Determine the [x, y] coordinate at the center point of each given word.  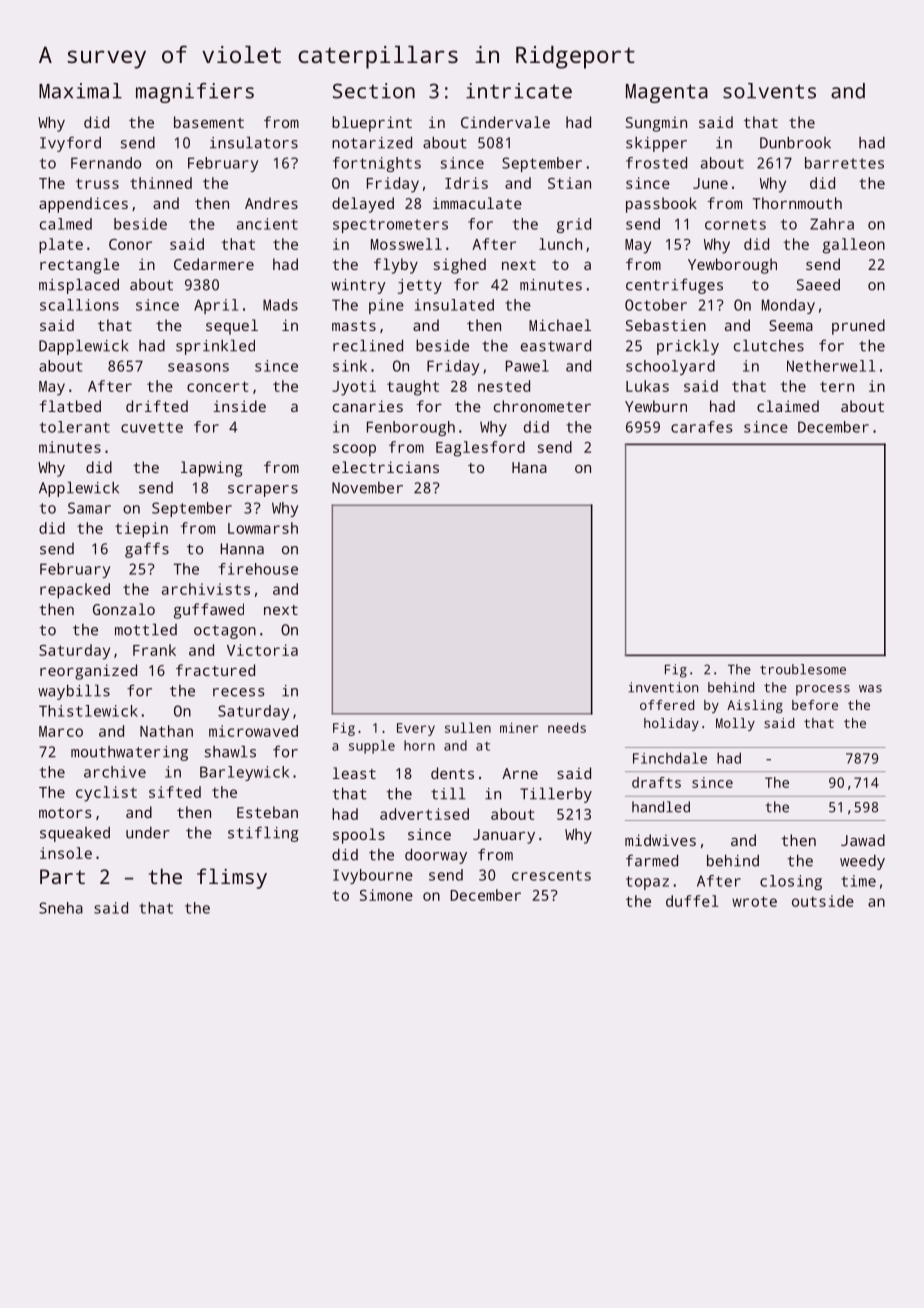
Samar [89, 508]
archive [115, 772]
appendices [83, 205]
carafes [702, 427]
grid [574, 225]
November [367, 488]
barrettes [844, 163]
